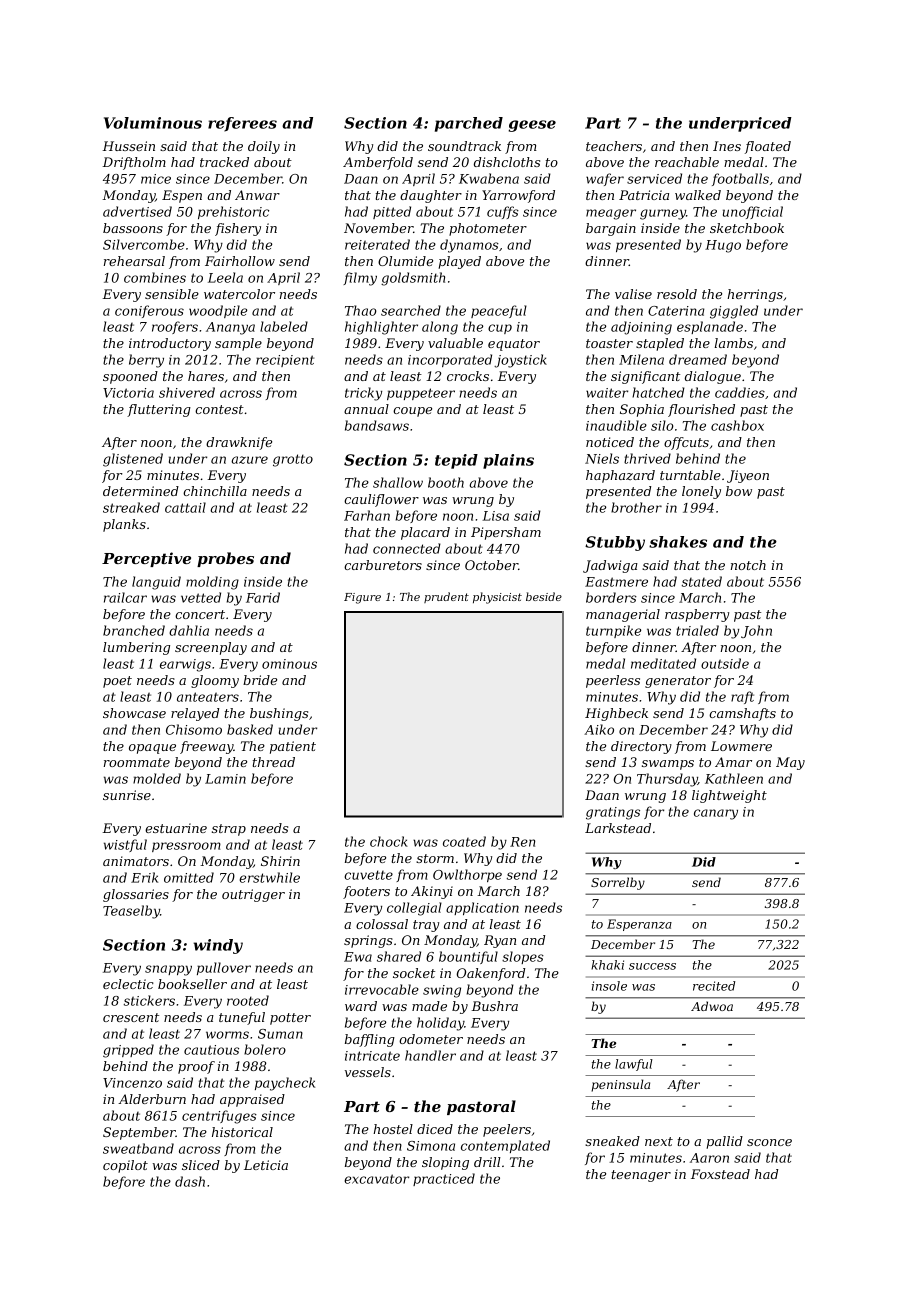 The image size is (908, 1316). What do you see at coordinates (614, 146) in the screenshot?
I see `teachers` at bounding box center [614, 146].
